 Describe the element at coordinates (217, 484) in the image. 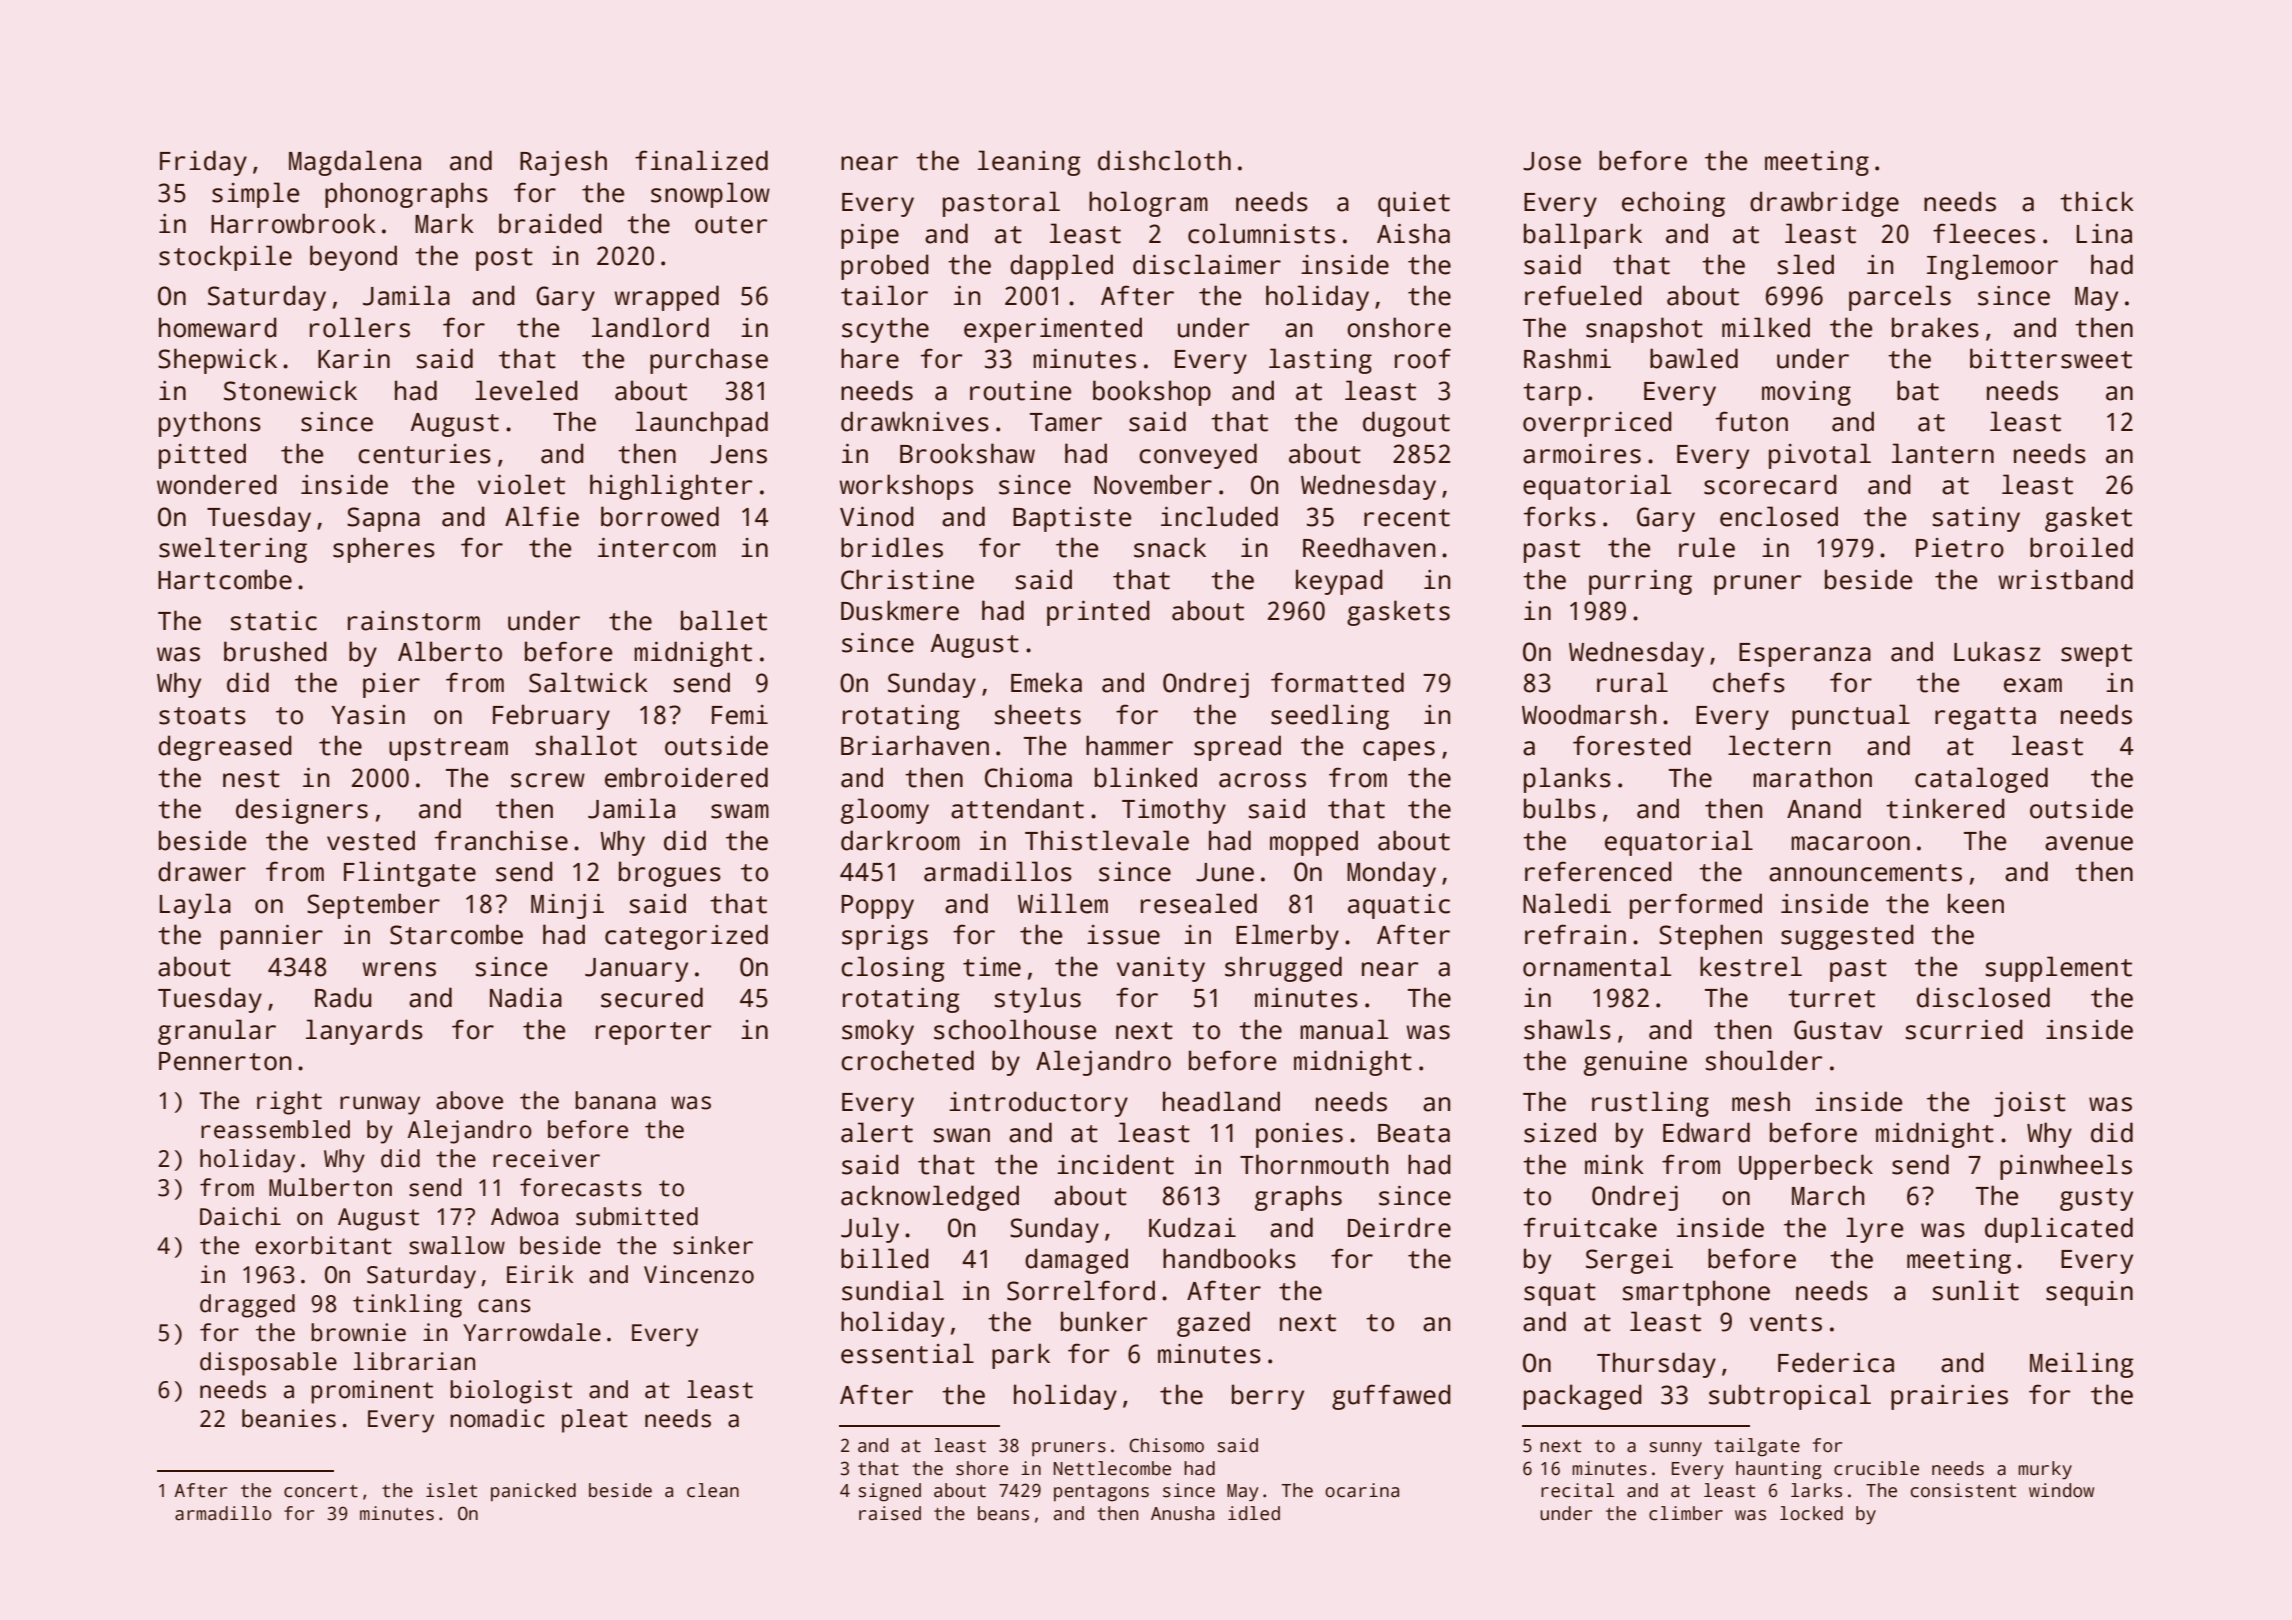

I see `wondered` at that location.
